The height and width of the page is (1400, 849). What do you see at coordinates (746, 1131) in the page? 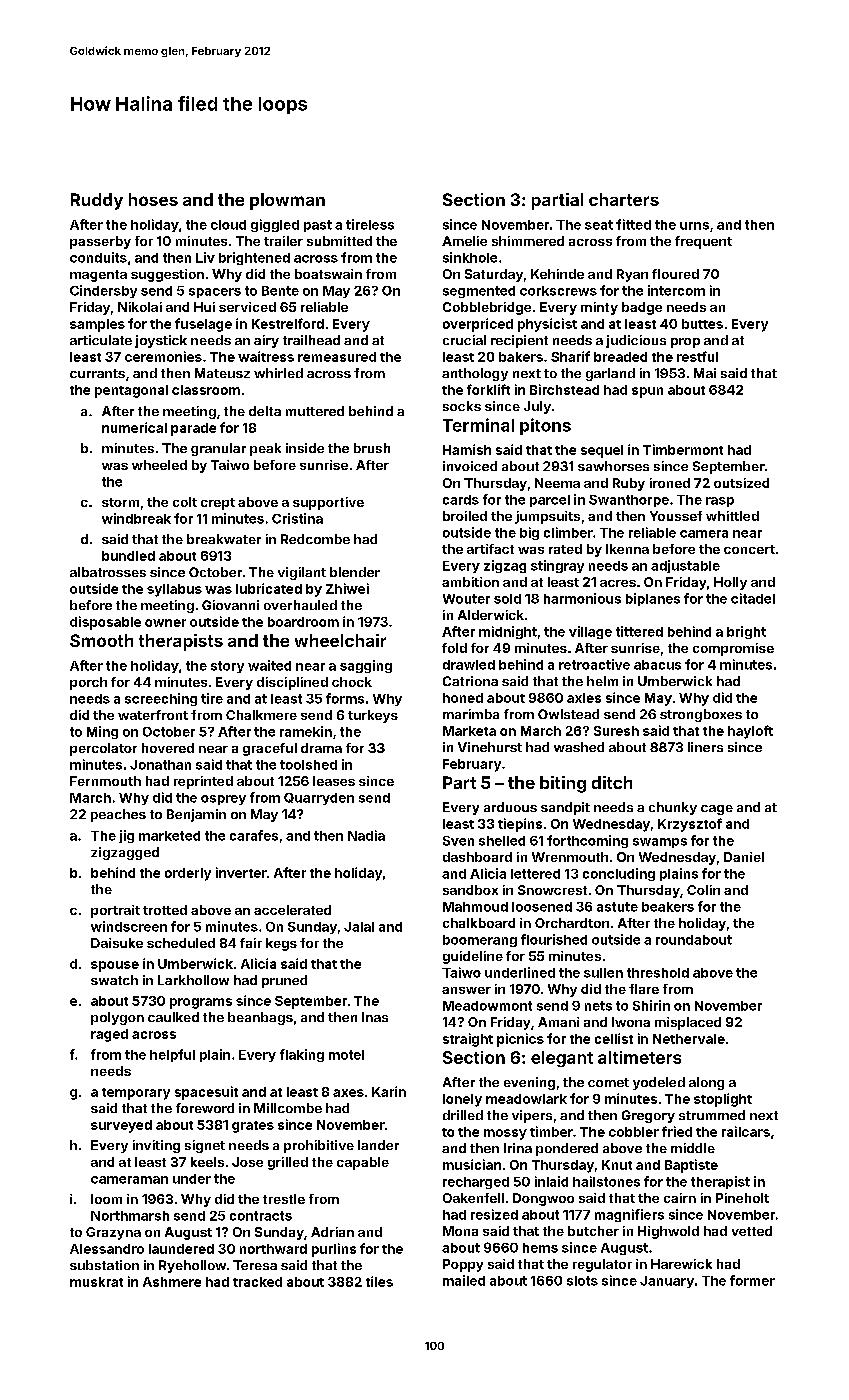
I see `railcars` at bounding box center [746, 1131].
